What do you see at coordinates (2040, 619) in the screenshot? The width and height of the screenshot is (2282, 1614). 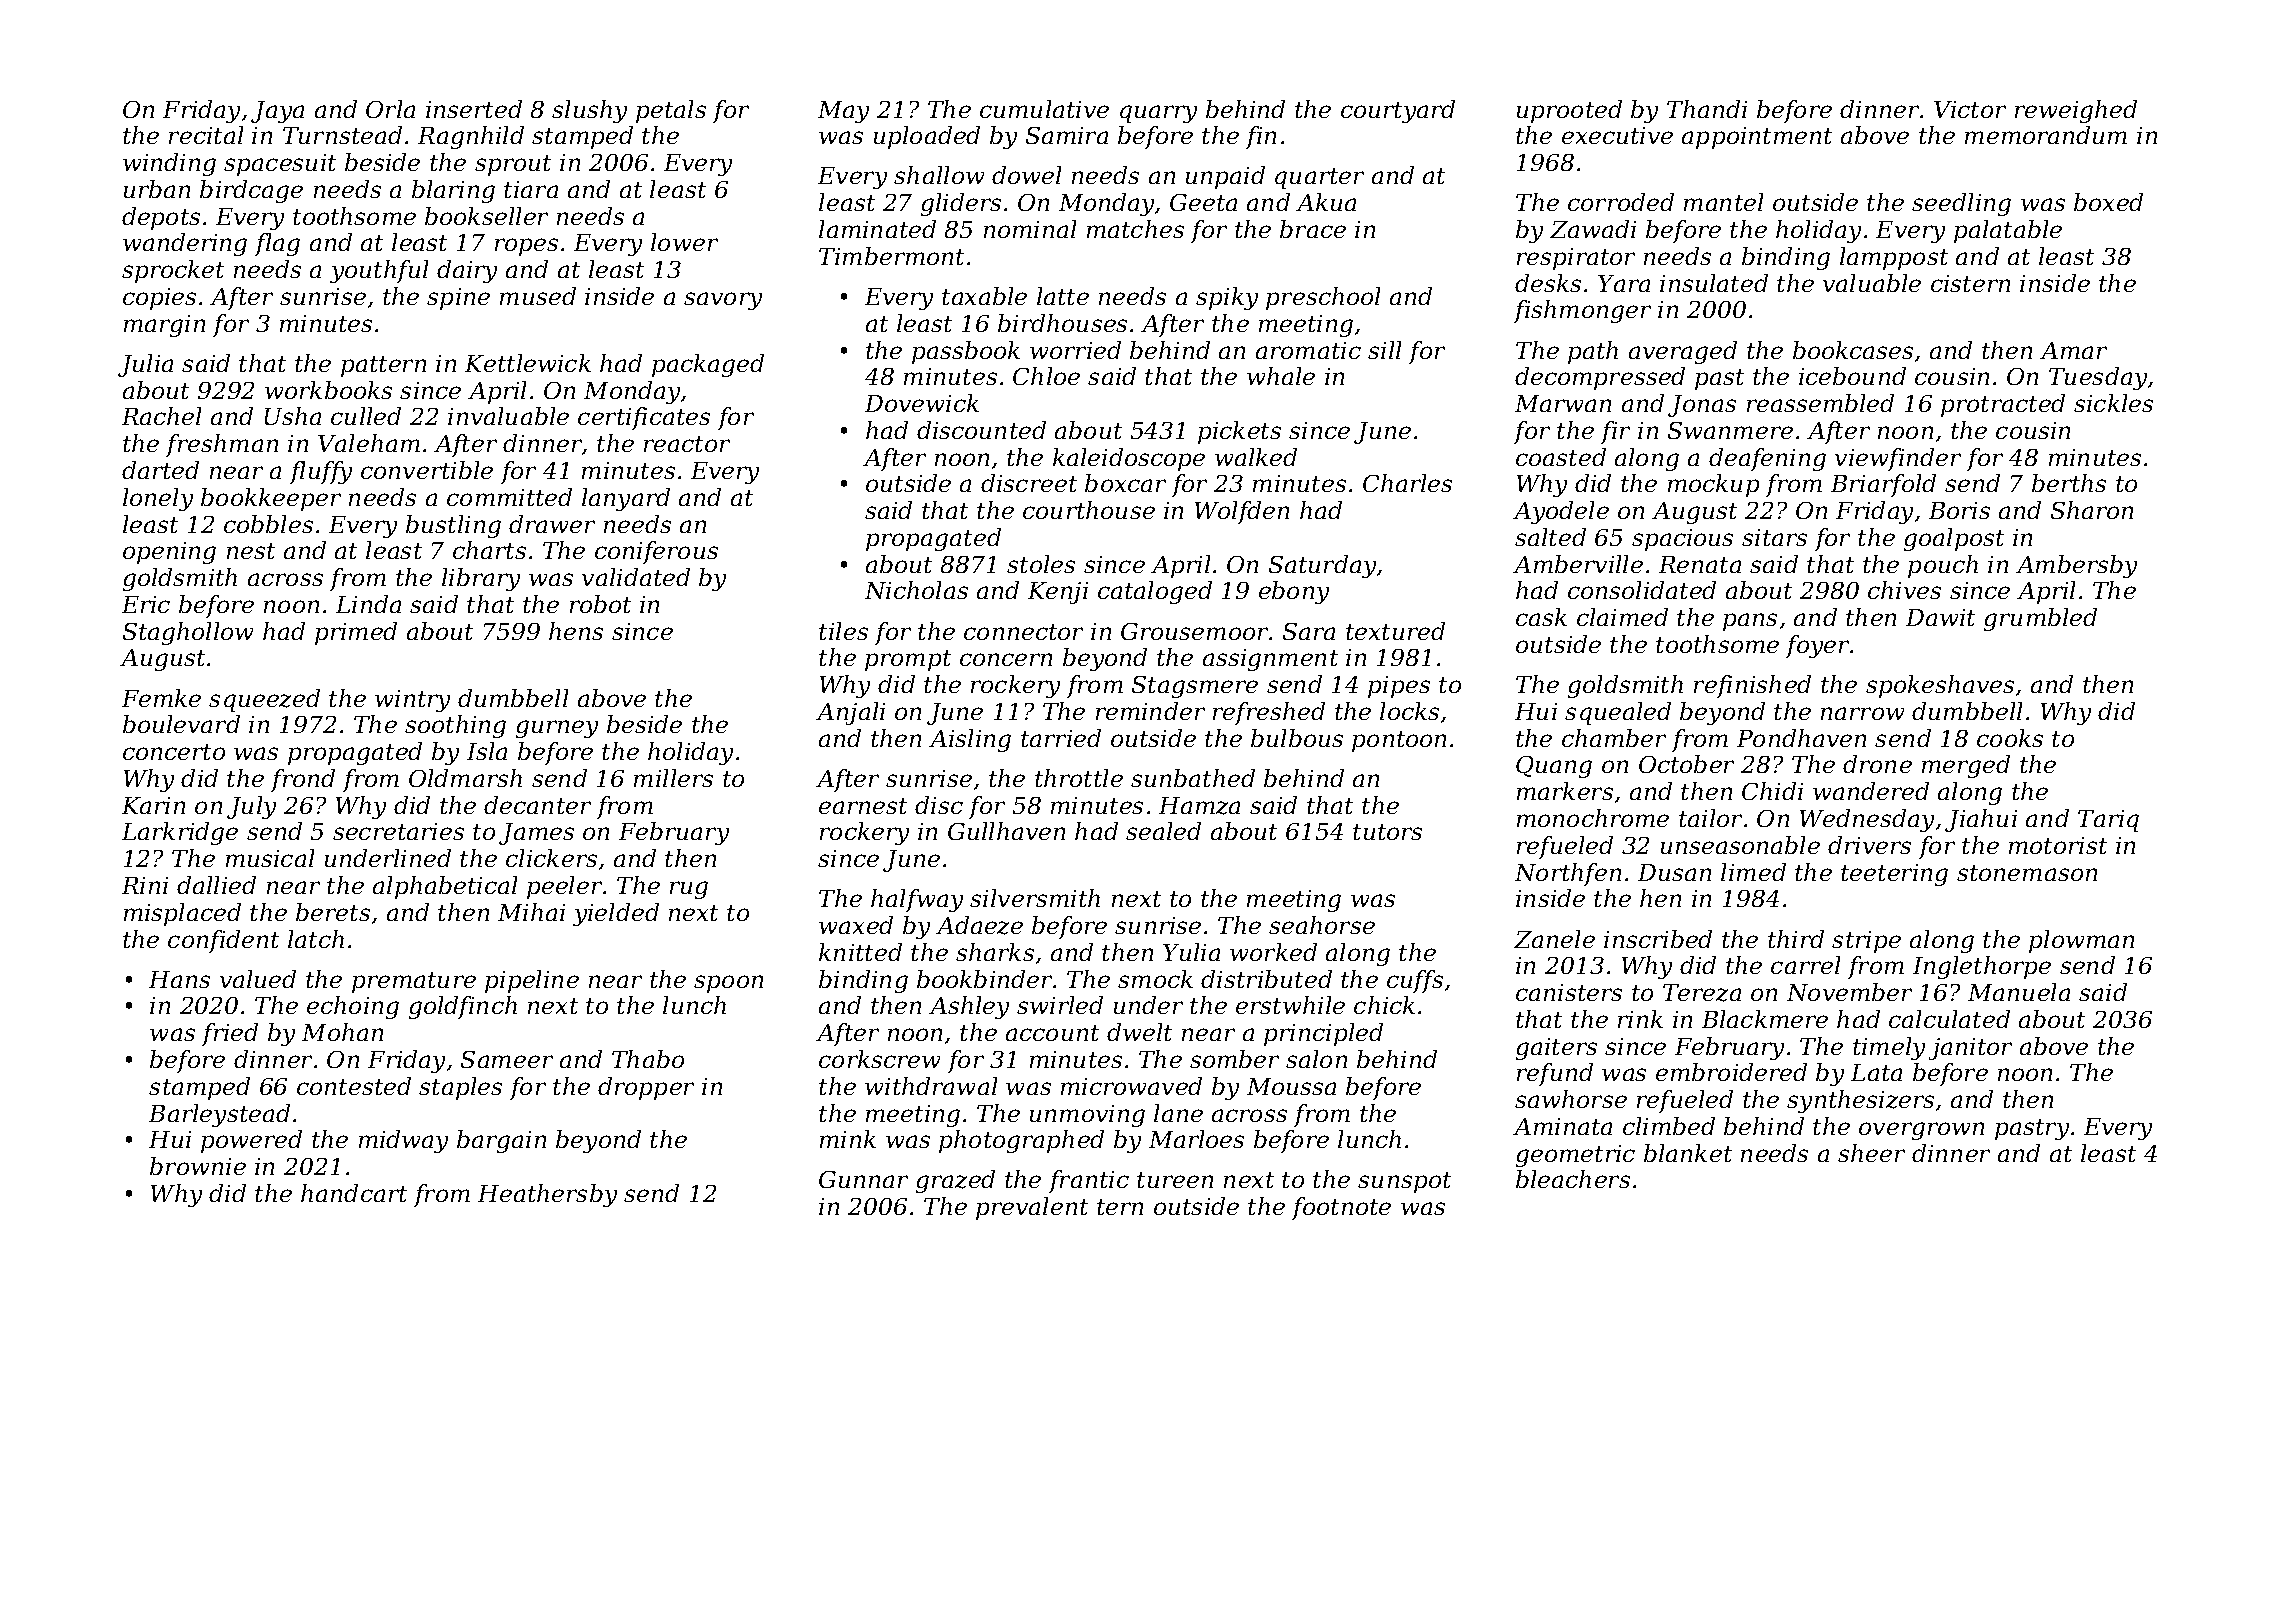 I see `grumbled` at bounding box center [2040, 619].
